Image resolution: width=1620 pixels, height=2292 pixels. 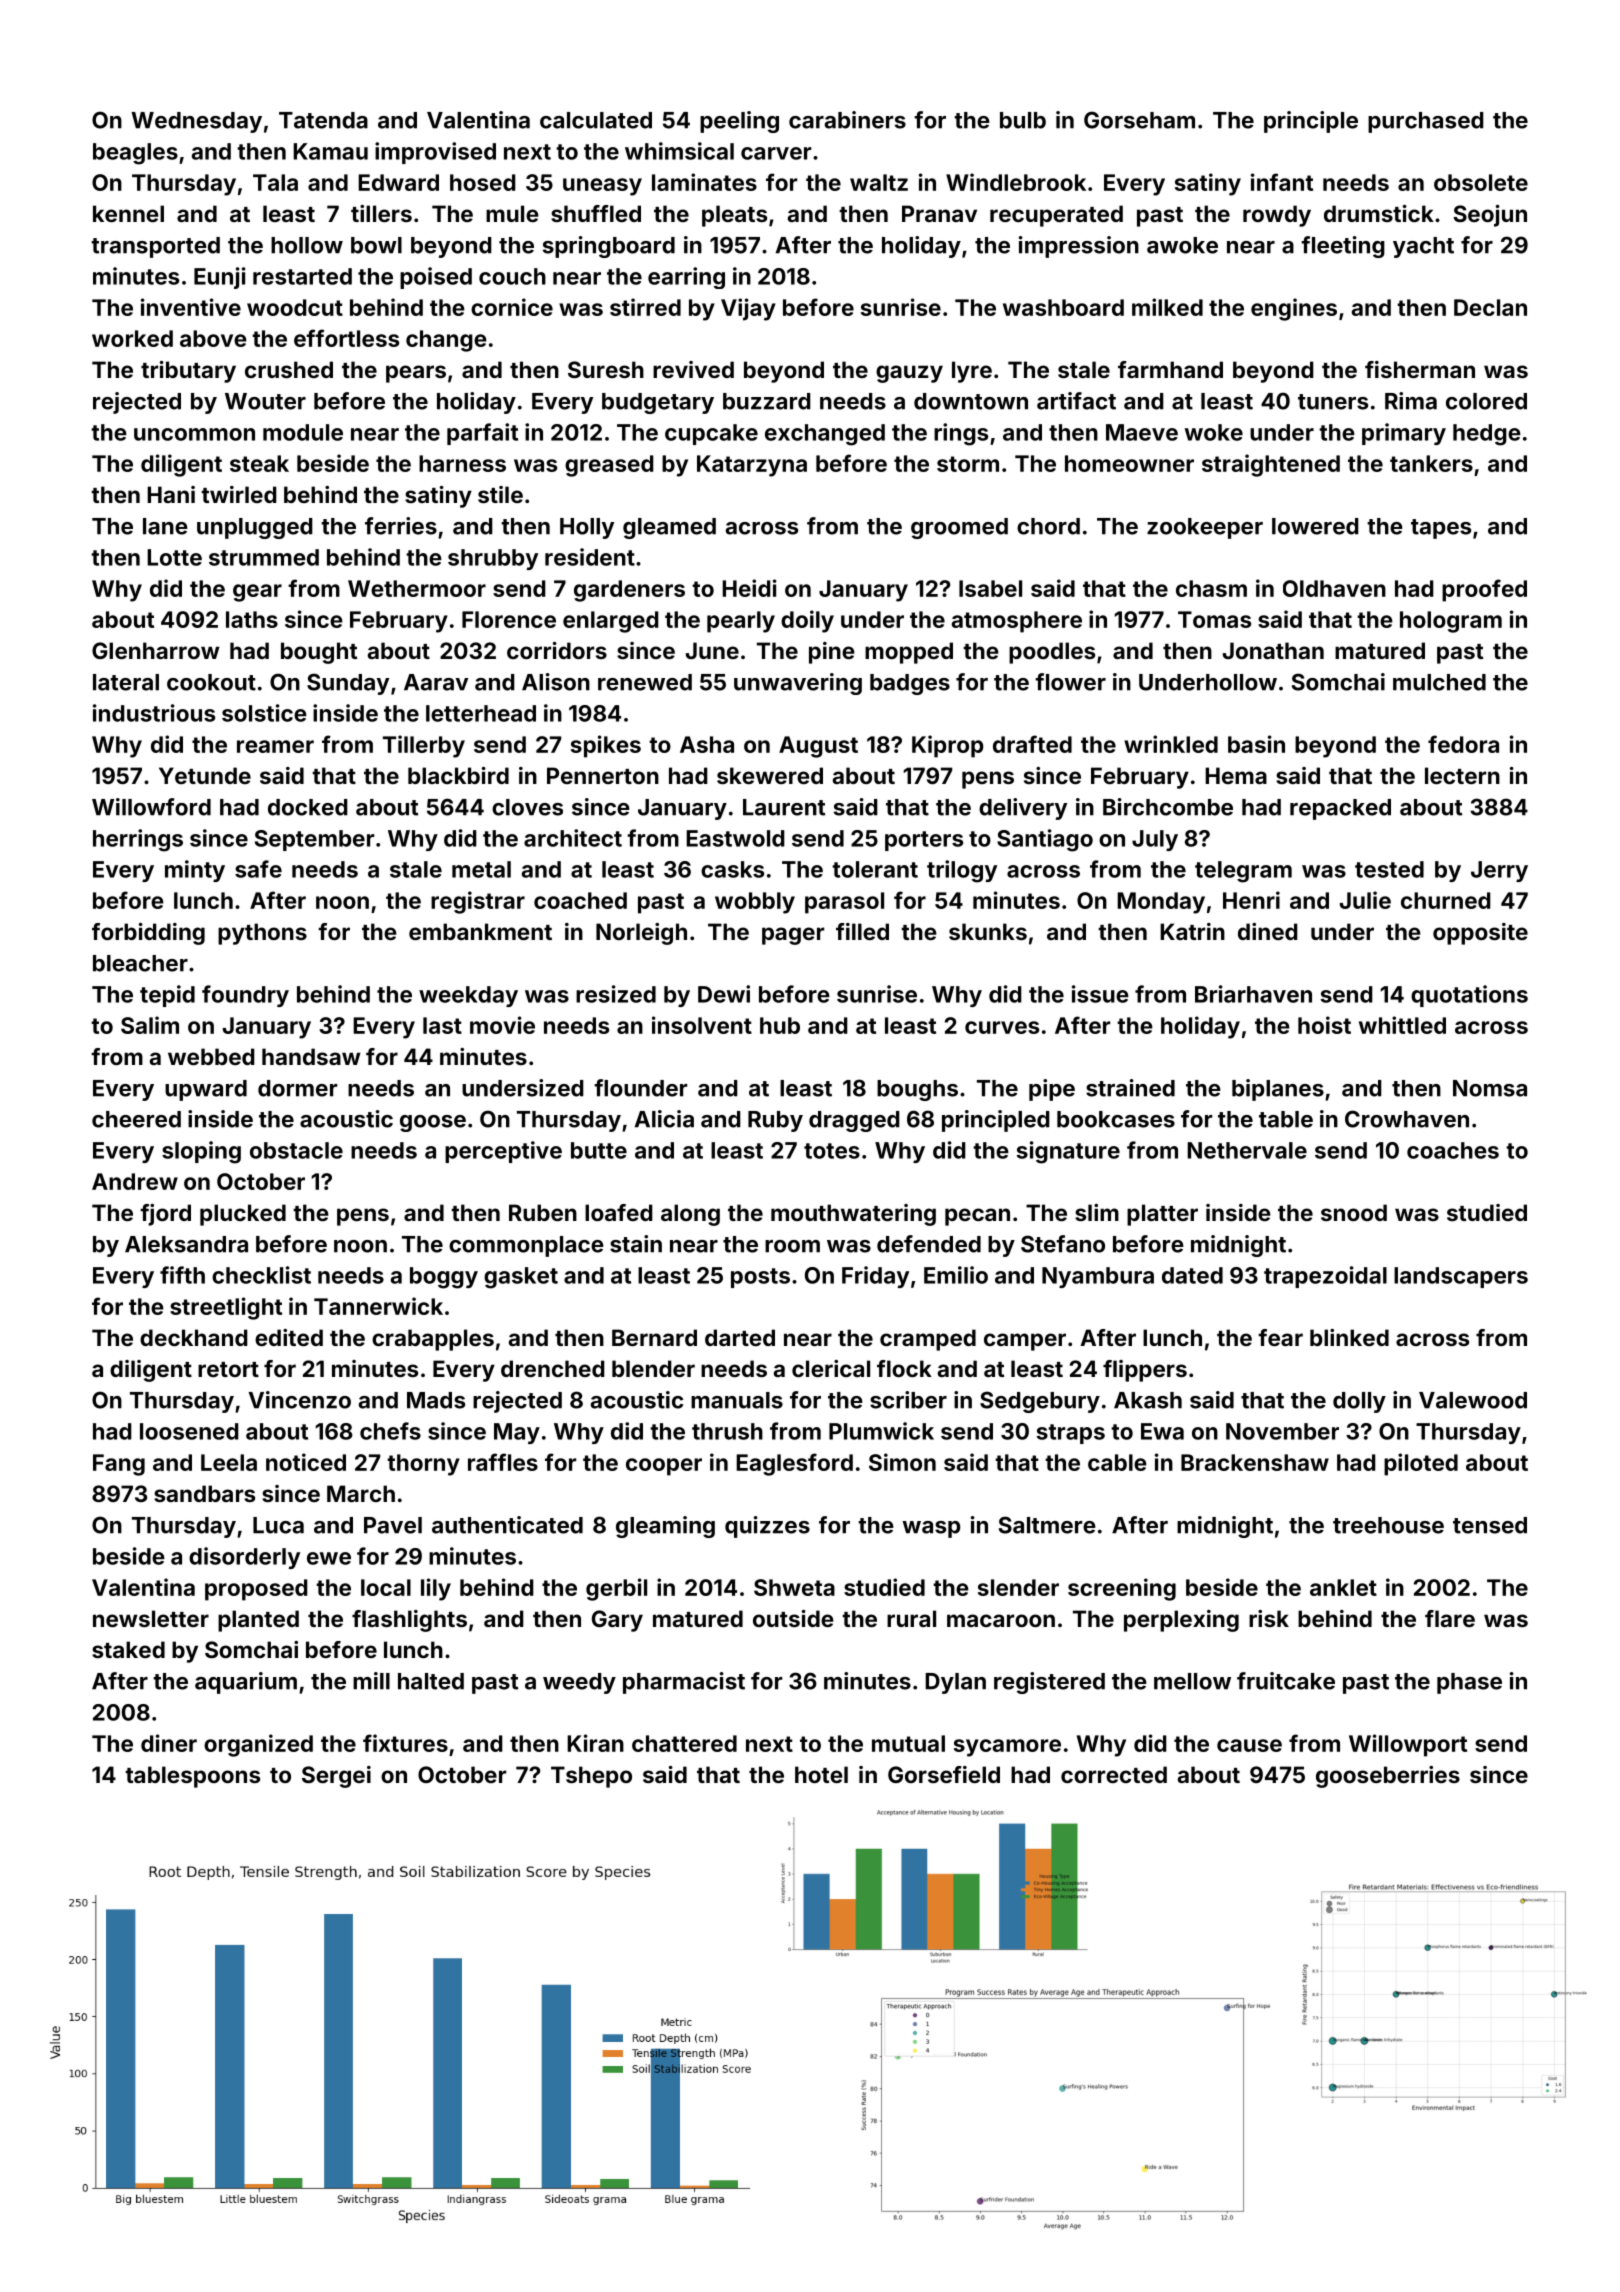 I want to click on hub, so click(x=780, y=1025).
